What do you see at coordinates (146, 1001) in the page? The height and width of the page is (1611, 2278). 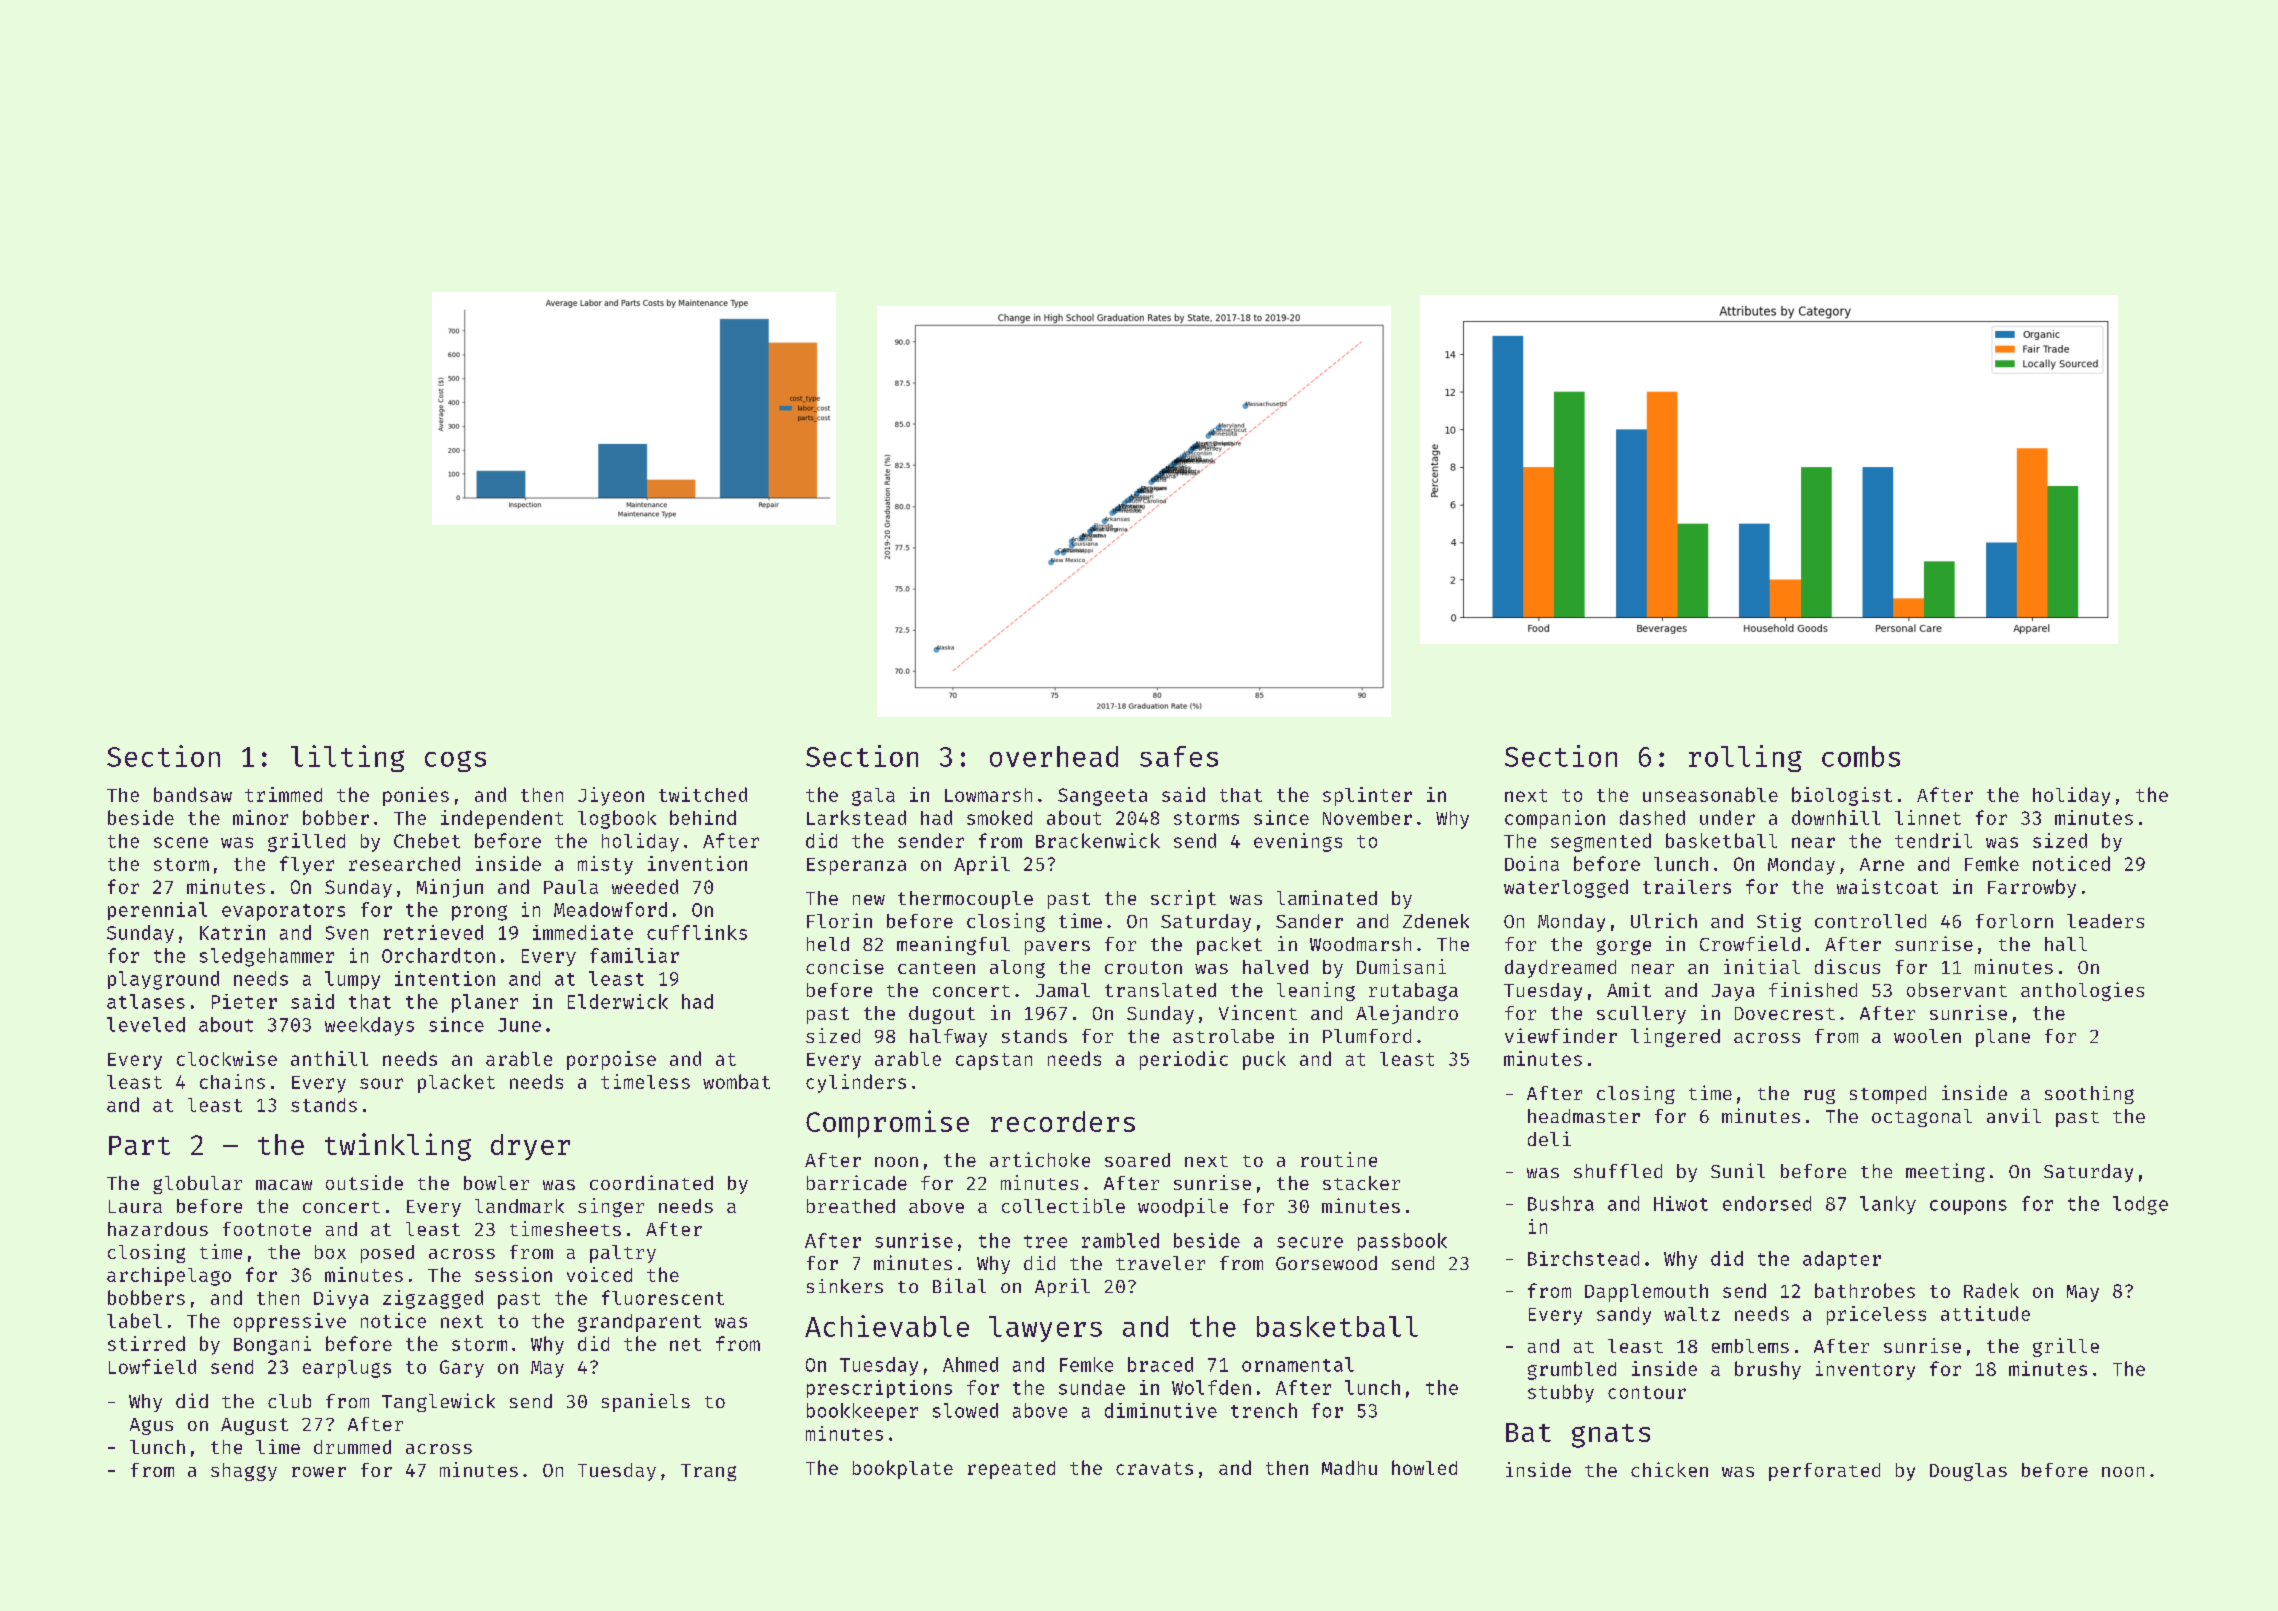 I see `atlases` at bounding box center [146, 1001].
